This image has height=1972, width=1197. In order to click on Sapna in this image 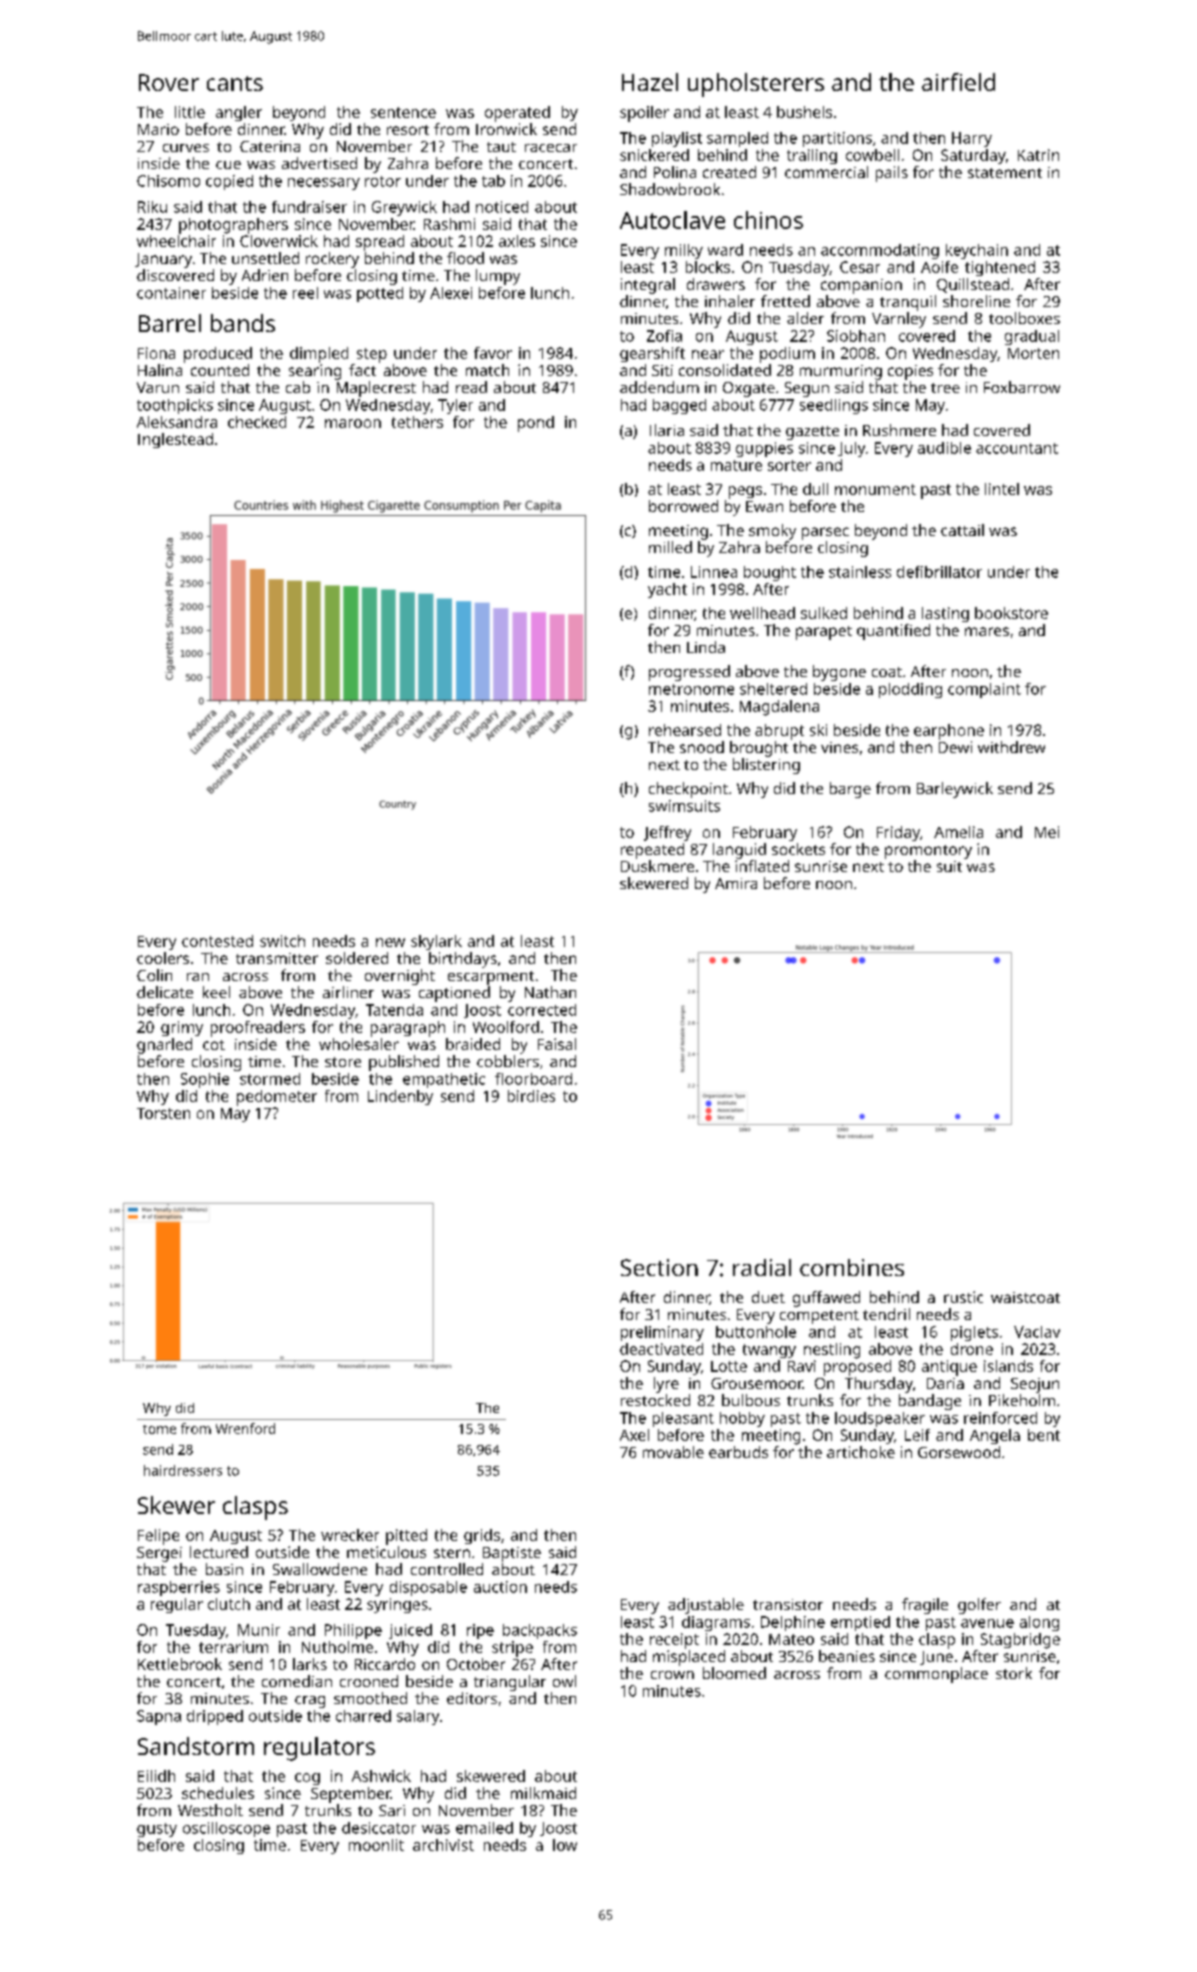, I will do `click(159, 1717)`.
